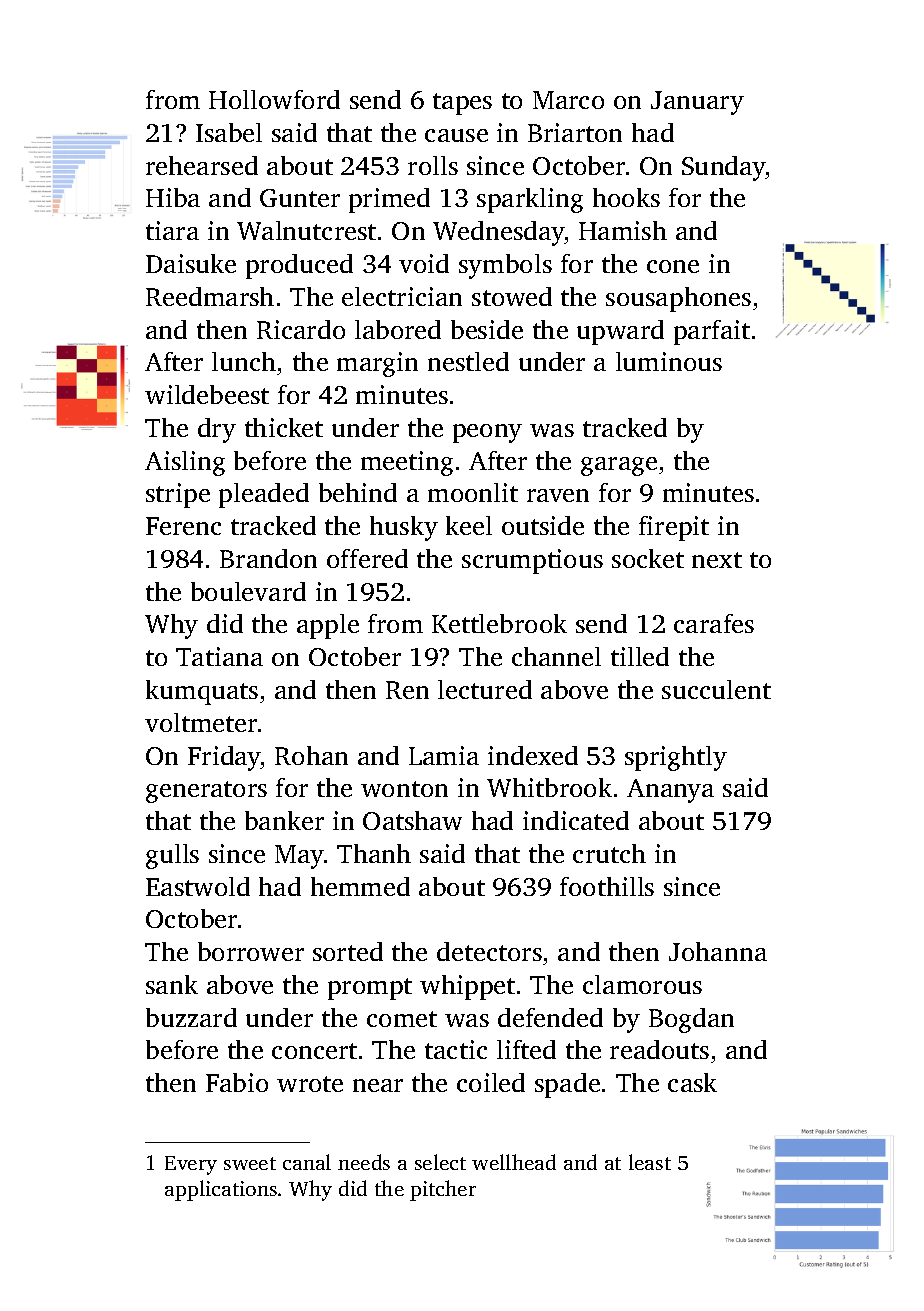  What do you see at coordinates (201, 722) in the screenshot?
I see `voltmeter` at bounding box center [201, 722].
